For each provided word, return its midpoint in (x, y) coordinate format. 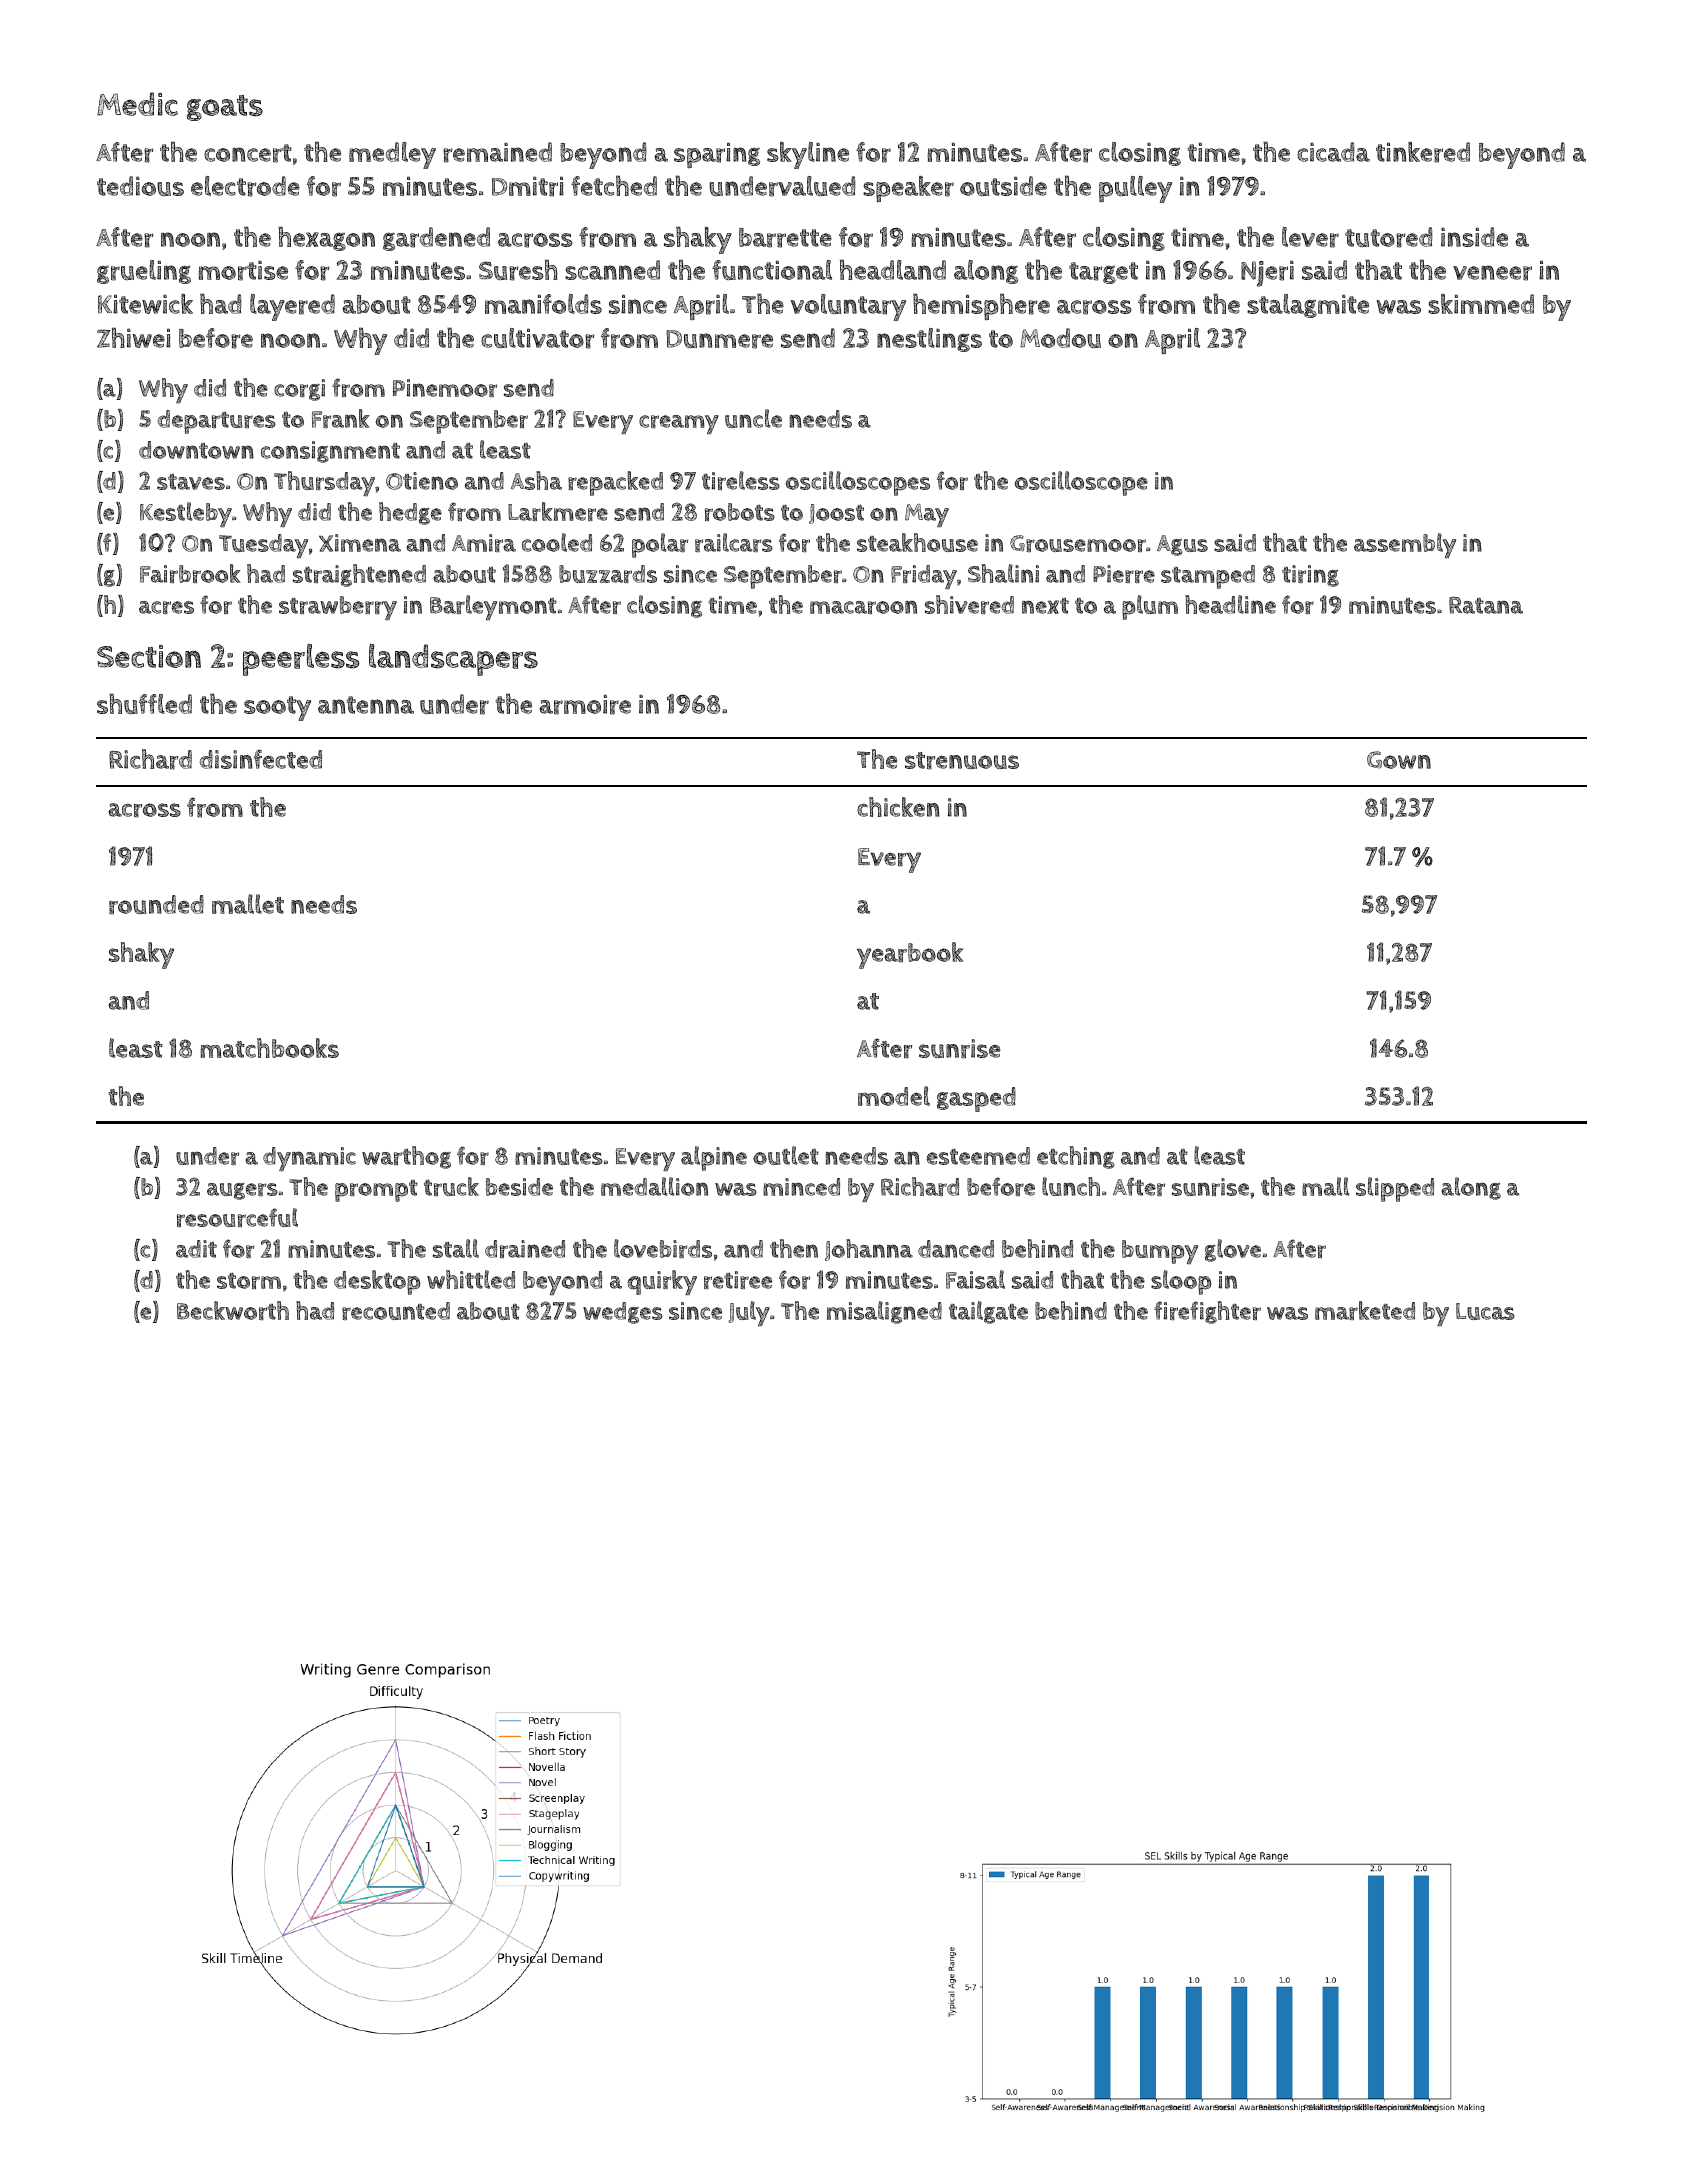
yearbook (910, 955)
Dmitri (528, 186)
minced (801, 1187)
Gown (1399, 760)
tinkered (1423, 152)
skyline (808, 155)
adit (196, 1249)
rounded (156, 905)
